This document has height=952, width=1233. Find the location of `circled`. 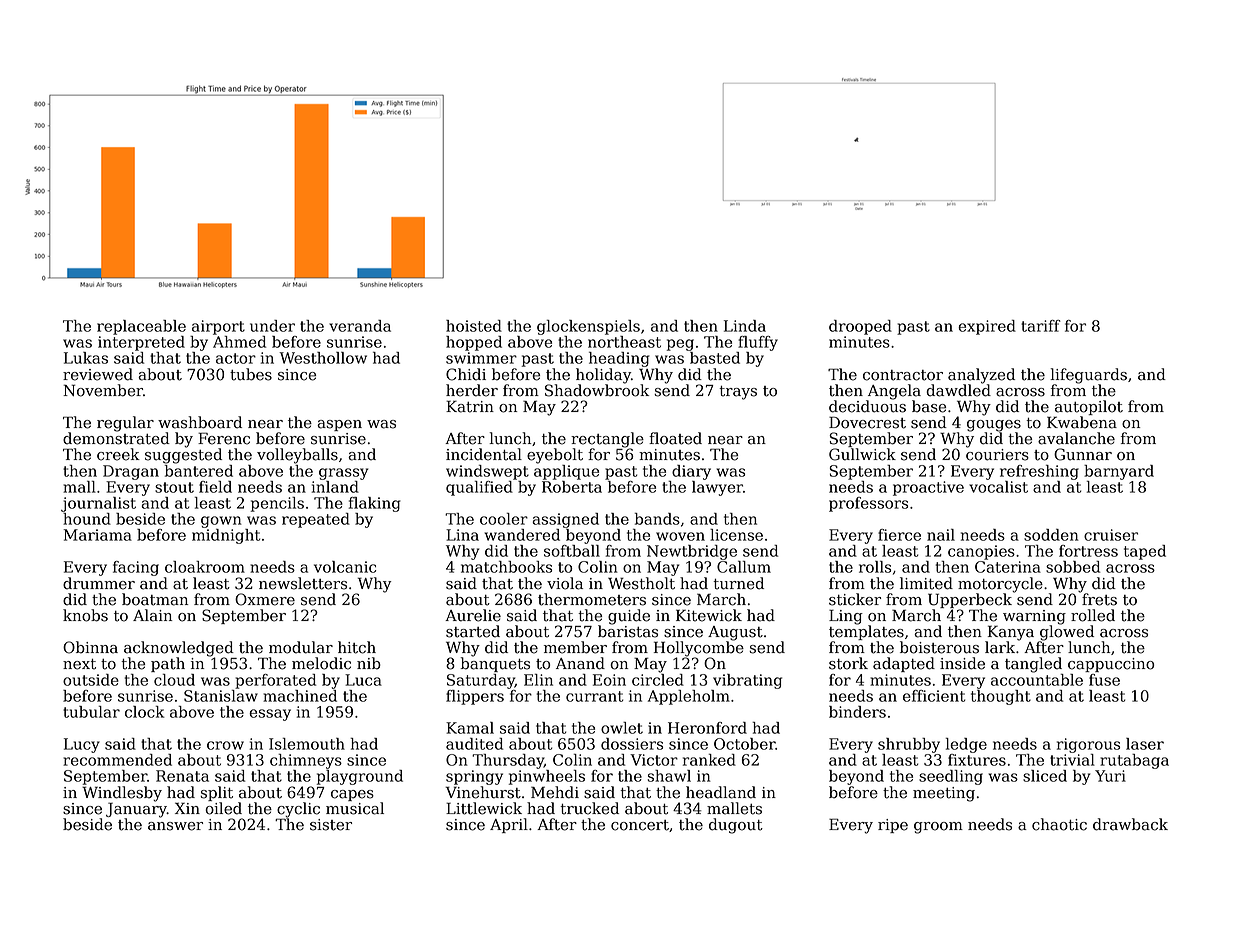

circled is located at coordinates (658, 680).
